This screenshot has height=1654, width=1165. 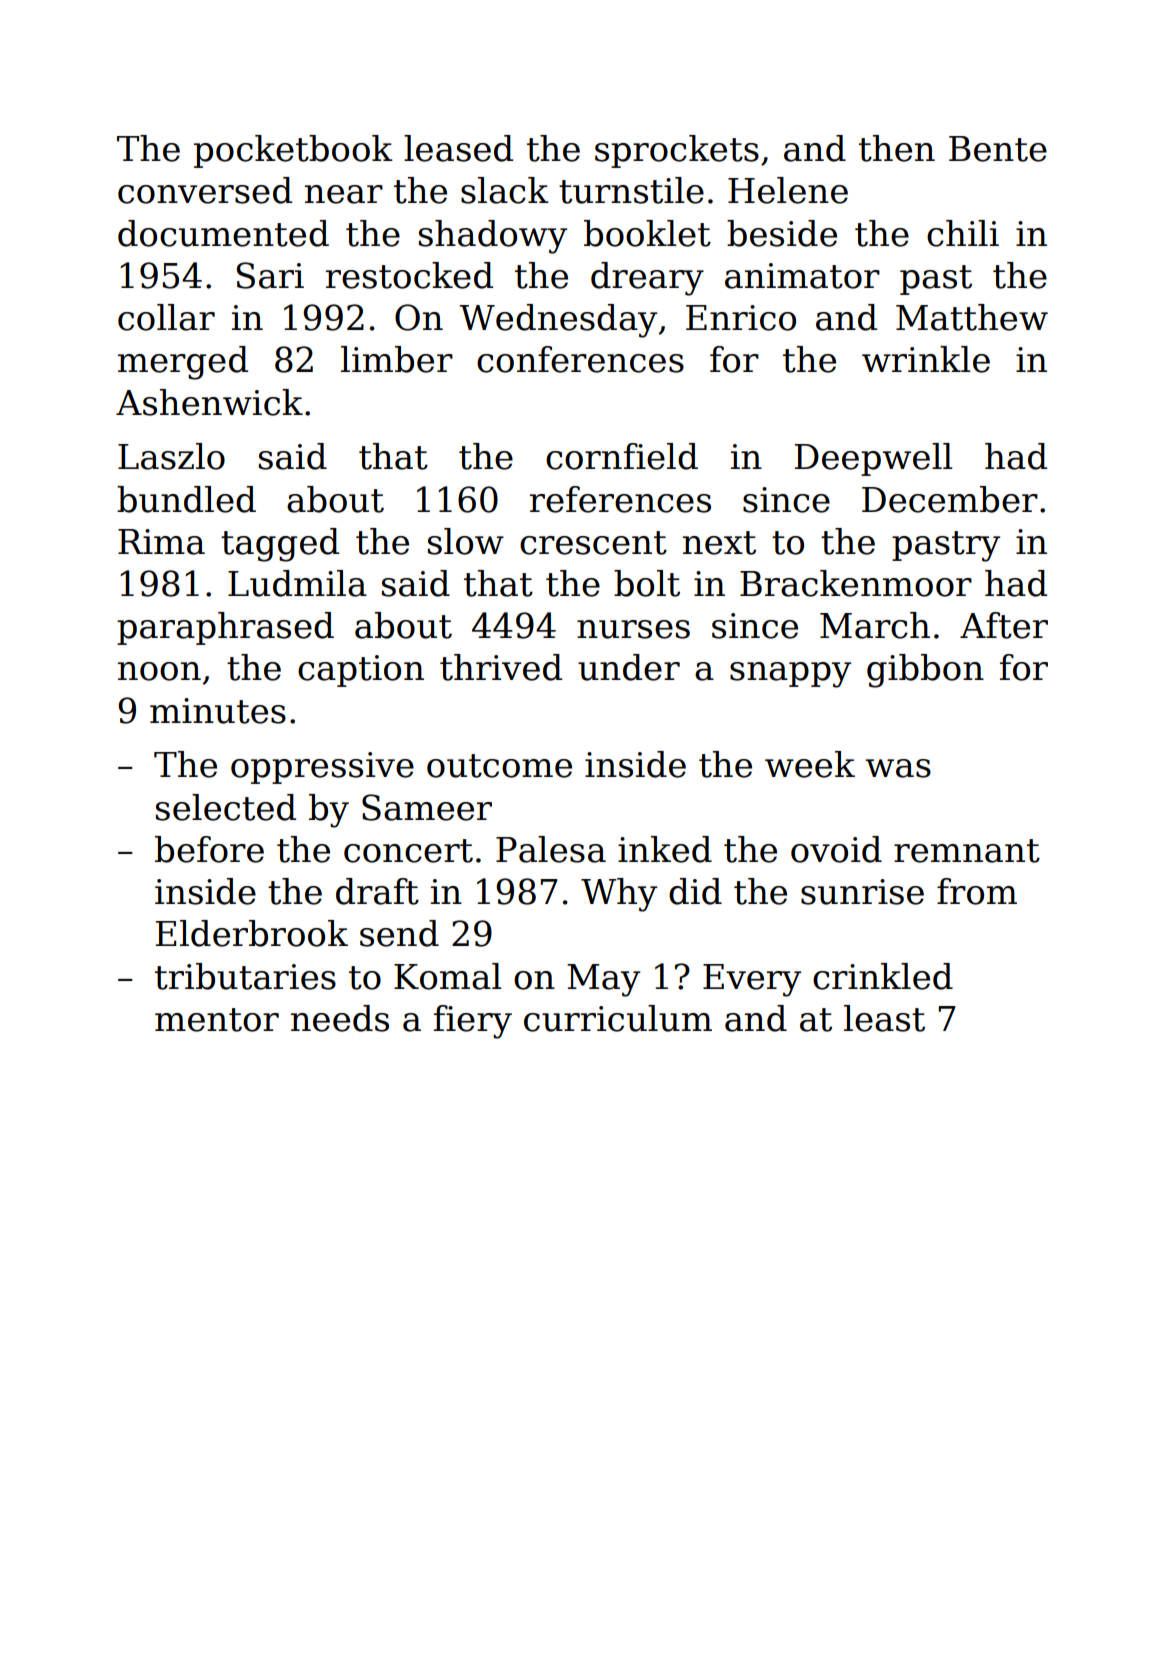 What do you see at coordinates (897, 148) in the screenshot?
I see `then` at bounding box center [897, 148].
